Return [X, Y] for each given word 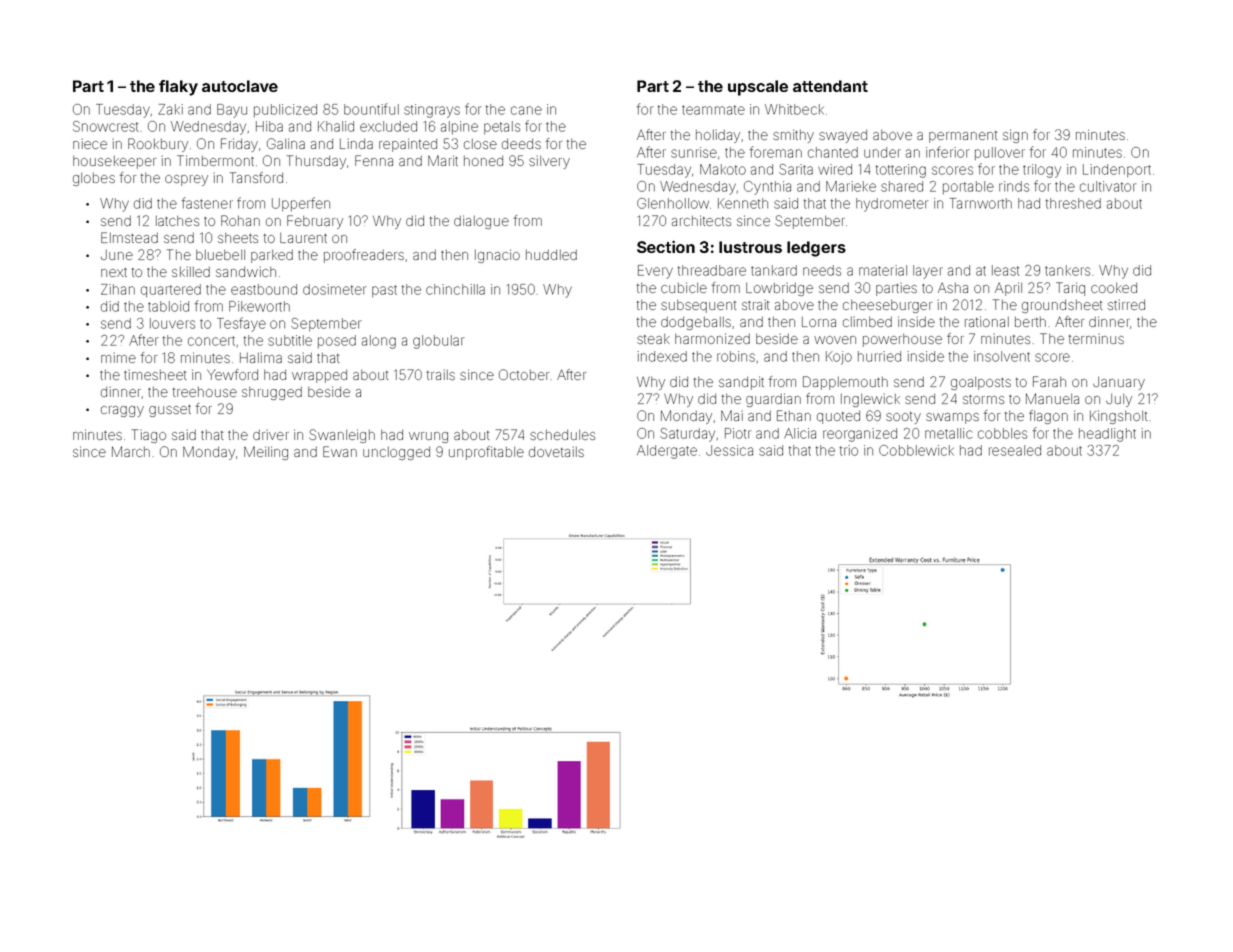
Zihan [118, 289]
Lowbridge [779, 289]
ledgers [816, 249]
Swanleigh [342, 436]
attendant [830, 86]
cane [526, 110]
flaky [178, 88]
